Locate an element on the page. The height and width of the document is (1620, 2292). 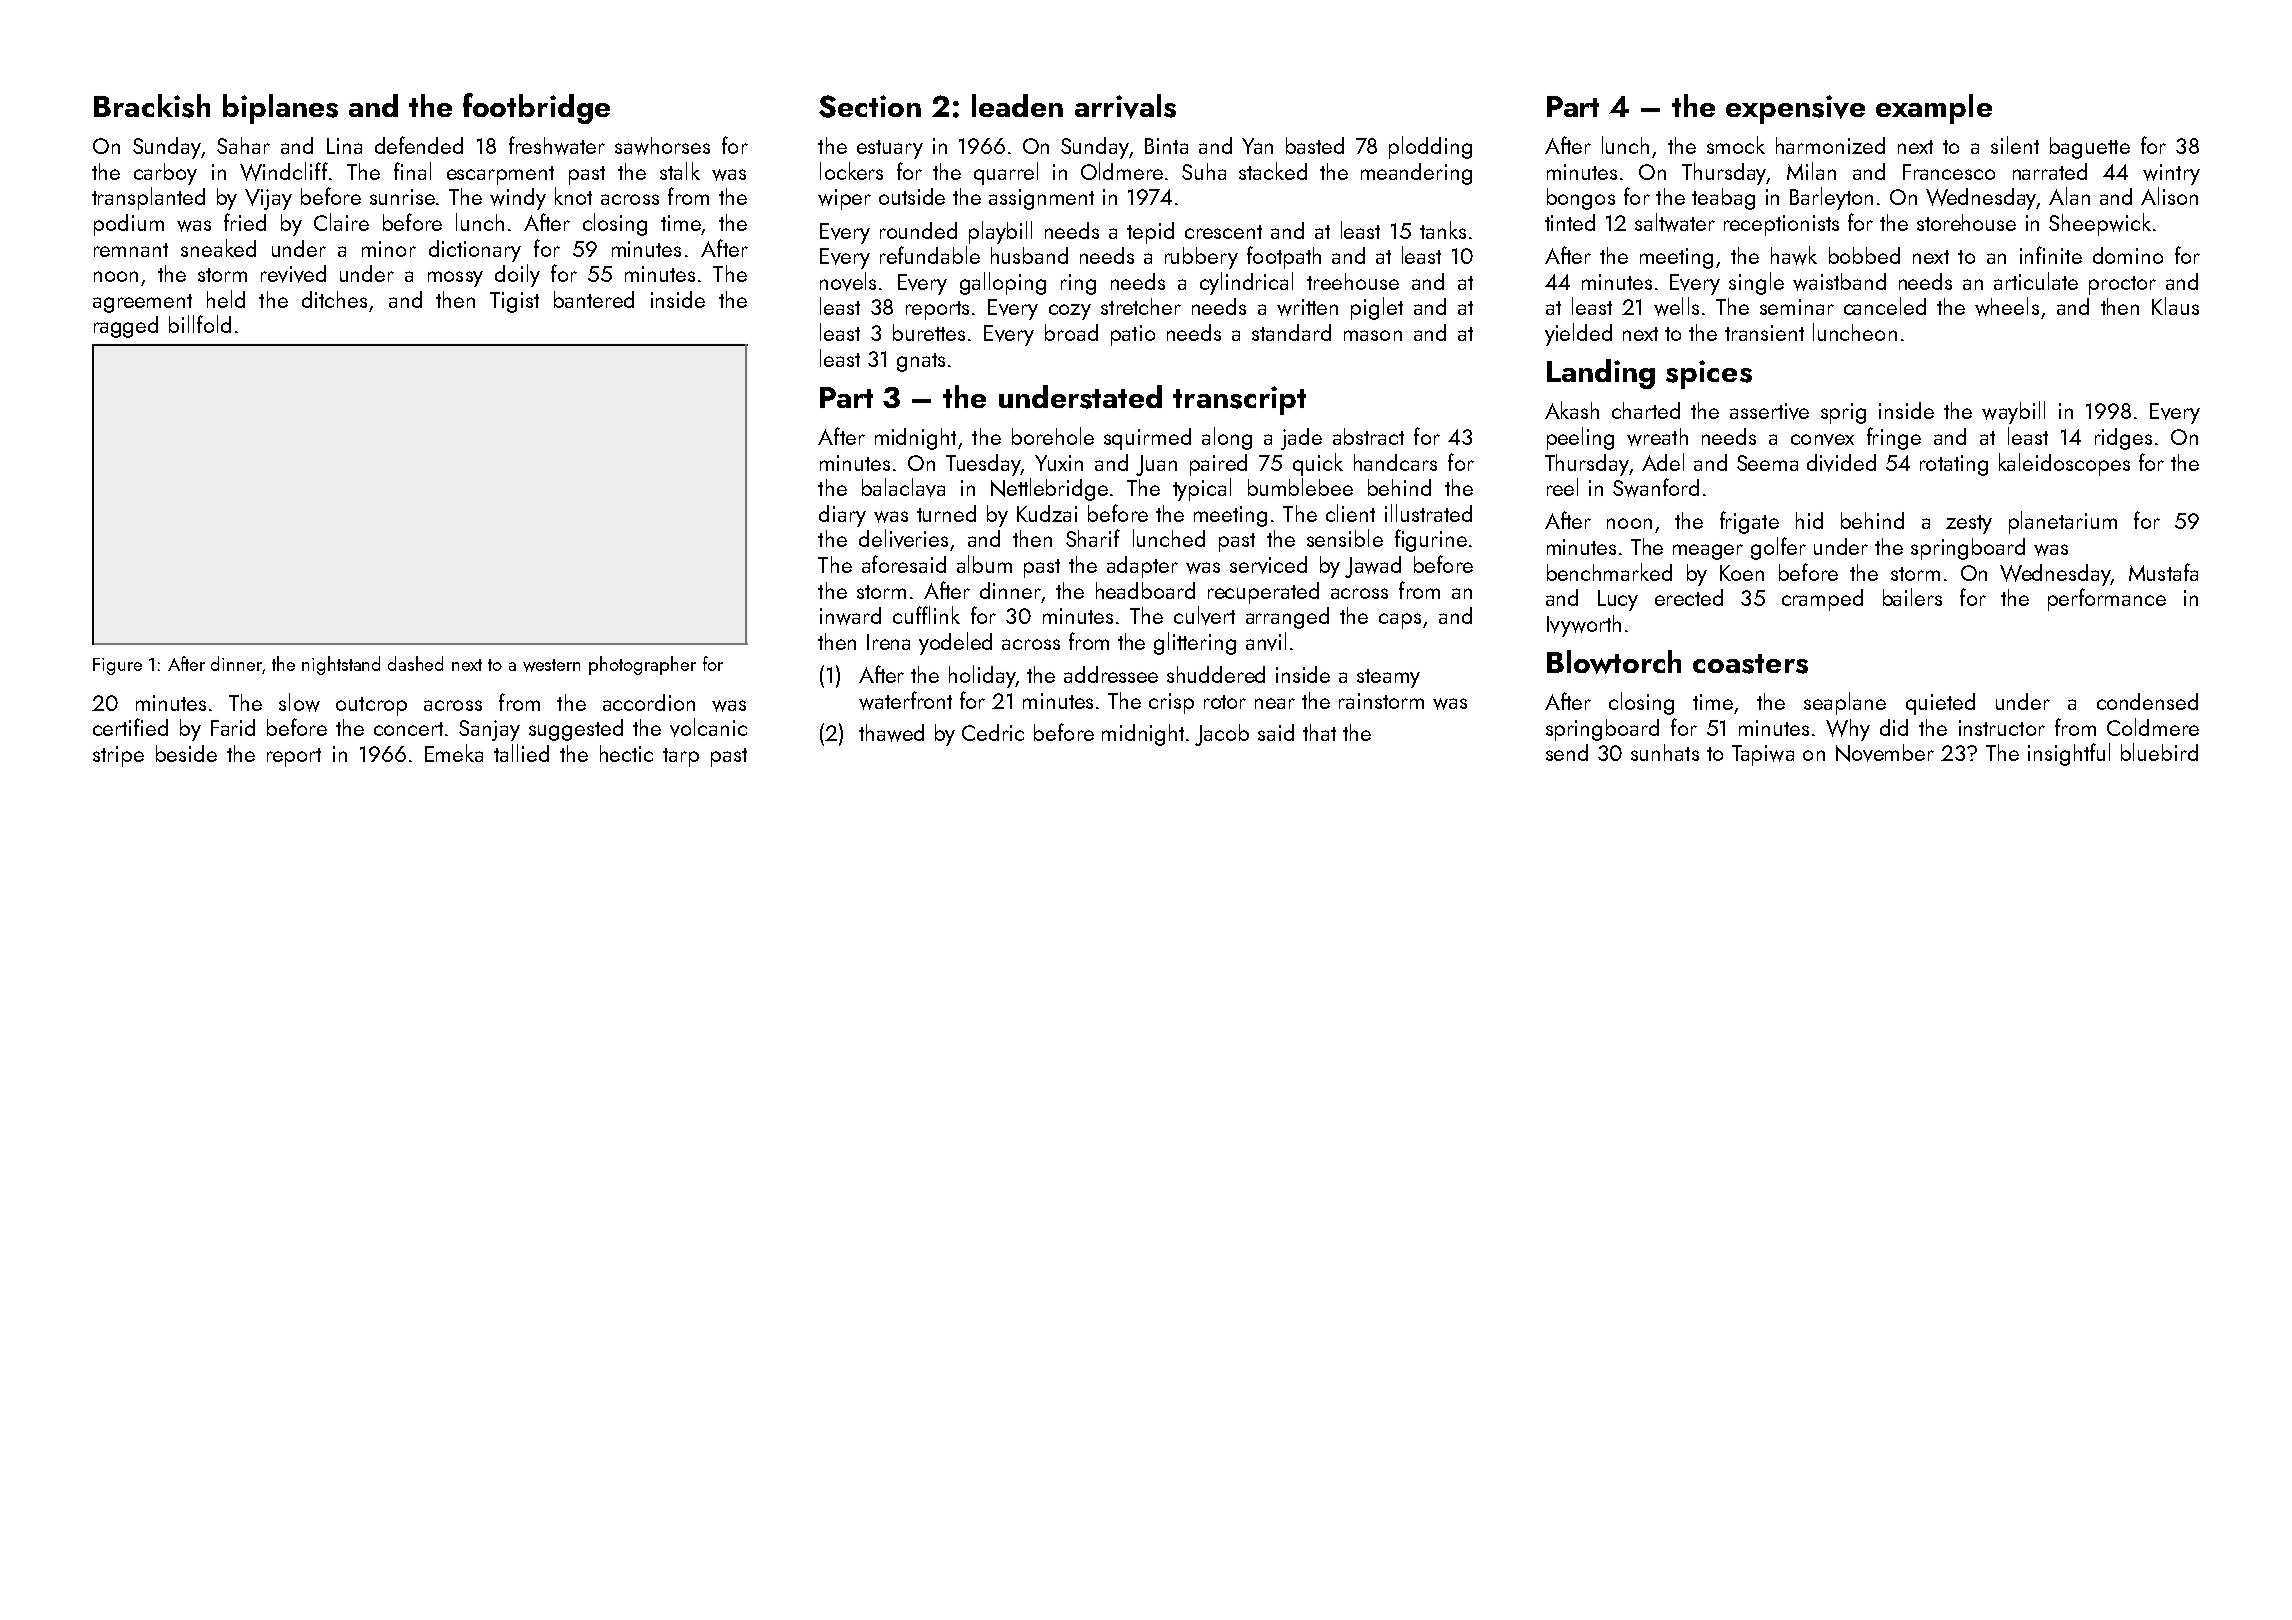
carboy is located at coordinates (165, 174).
